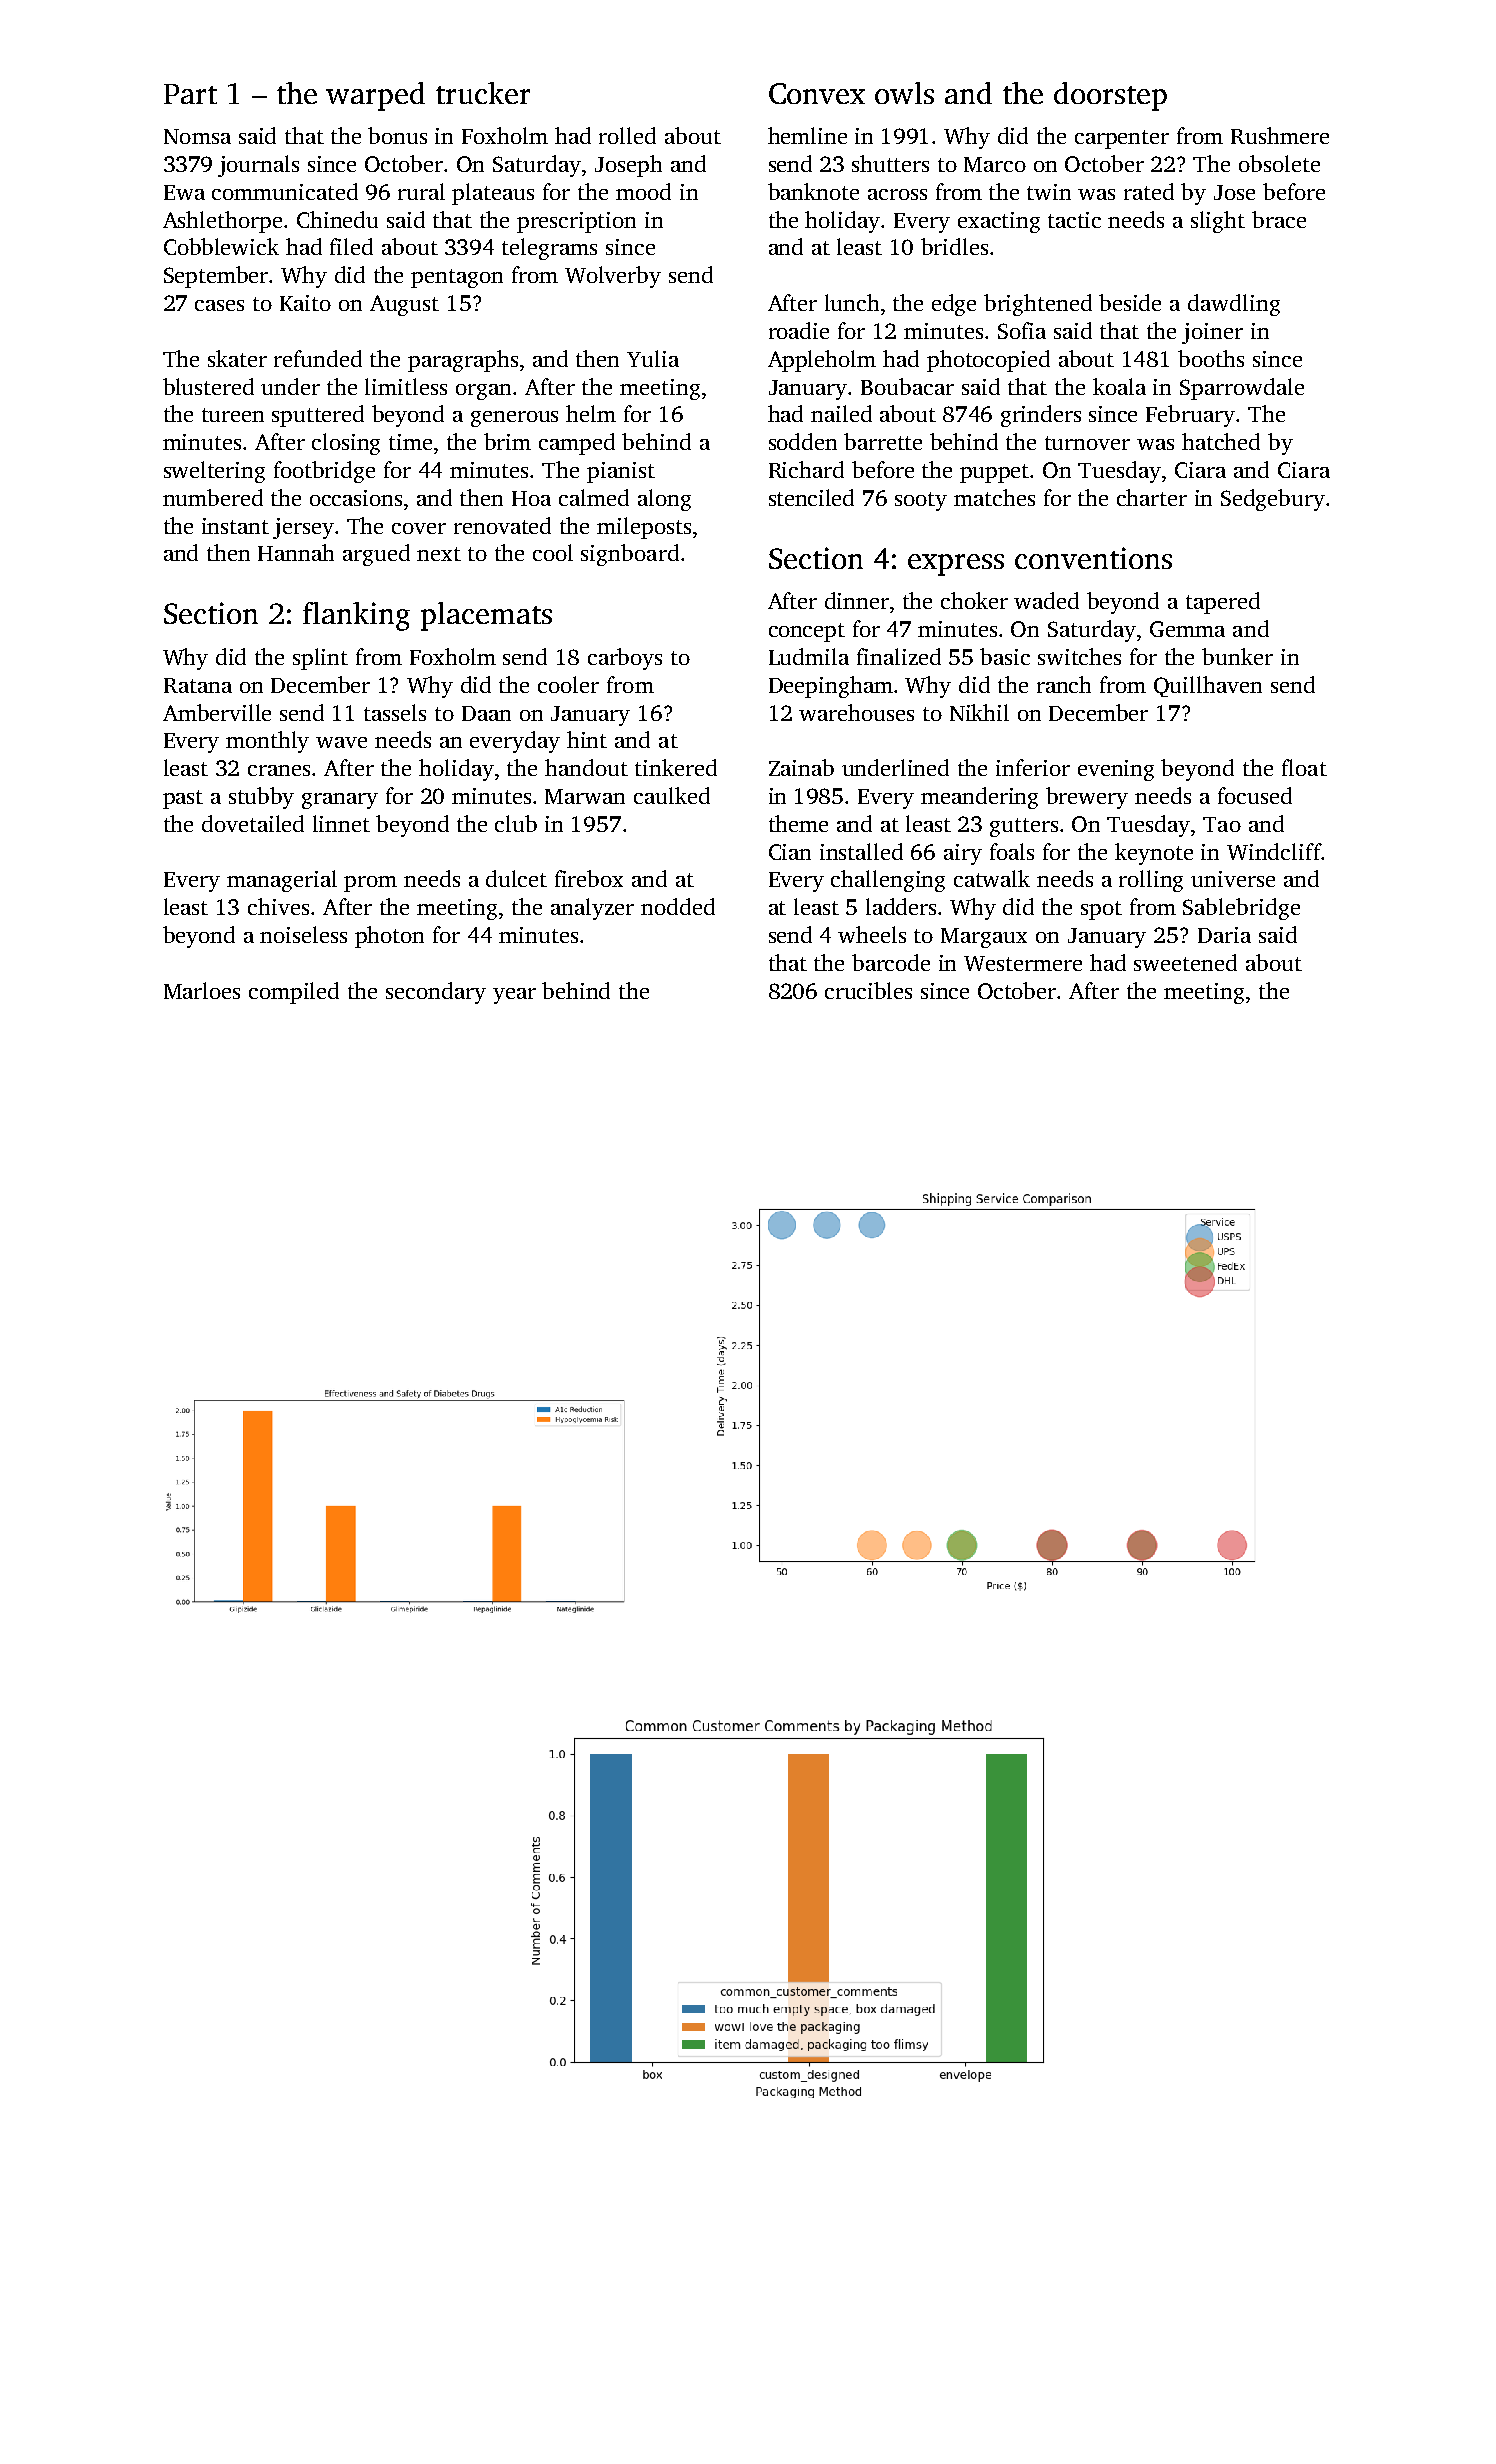  What do you see at coordinates (493, 194) in the screenshot?
I see `plateaus` at bounding box center [493, 194].
